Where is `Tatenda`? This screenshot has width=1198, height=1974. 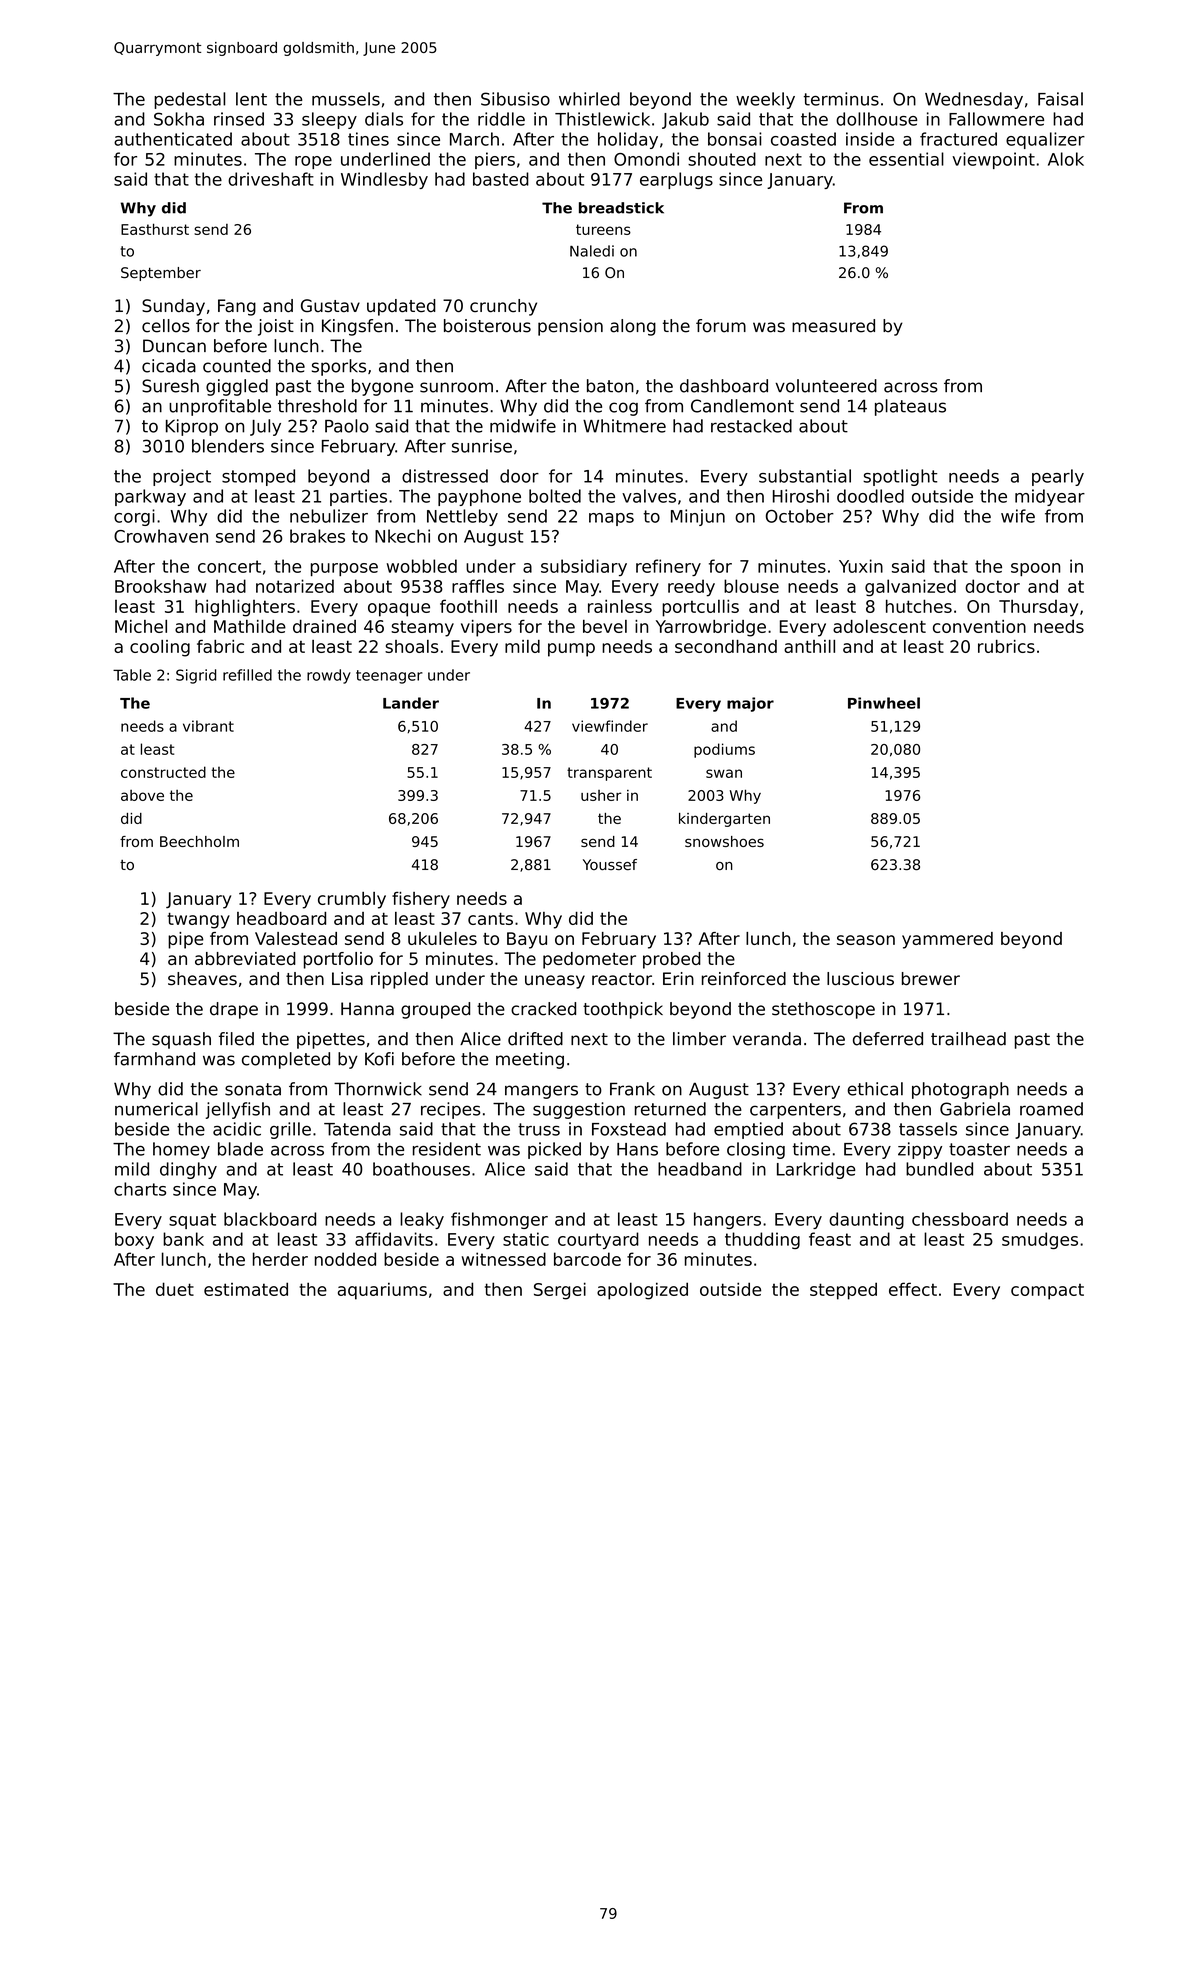 Tatenda is located at coordinates (357, 1129).
